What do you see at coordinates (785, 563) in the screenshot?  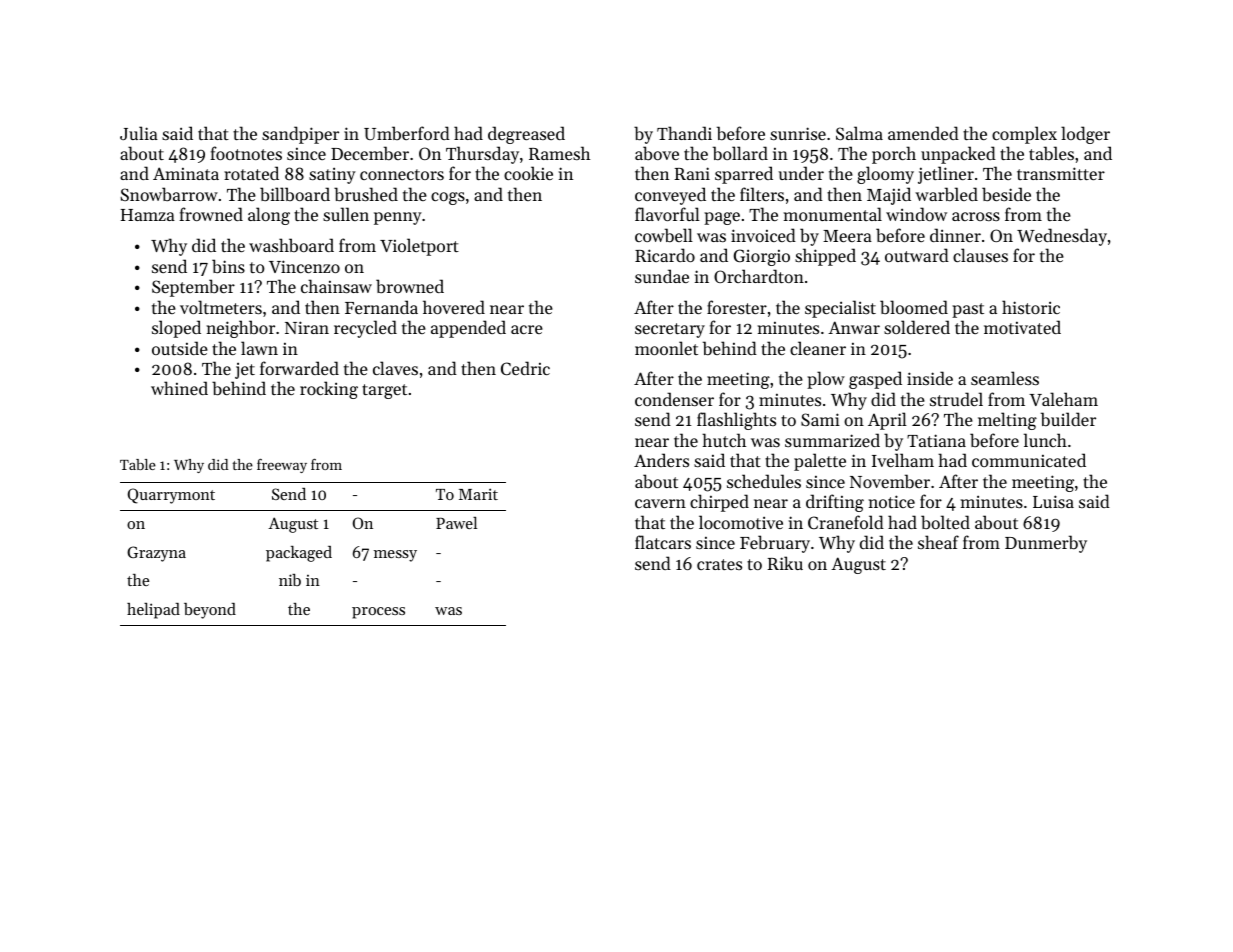 I see `Riku` at bounding box center [785, 563].
